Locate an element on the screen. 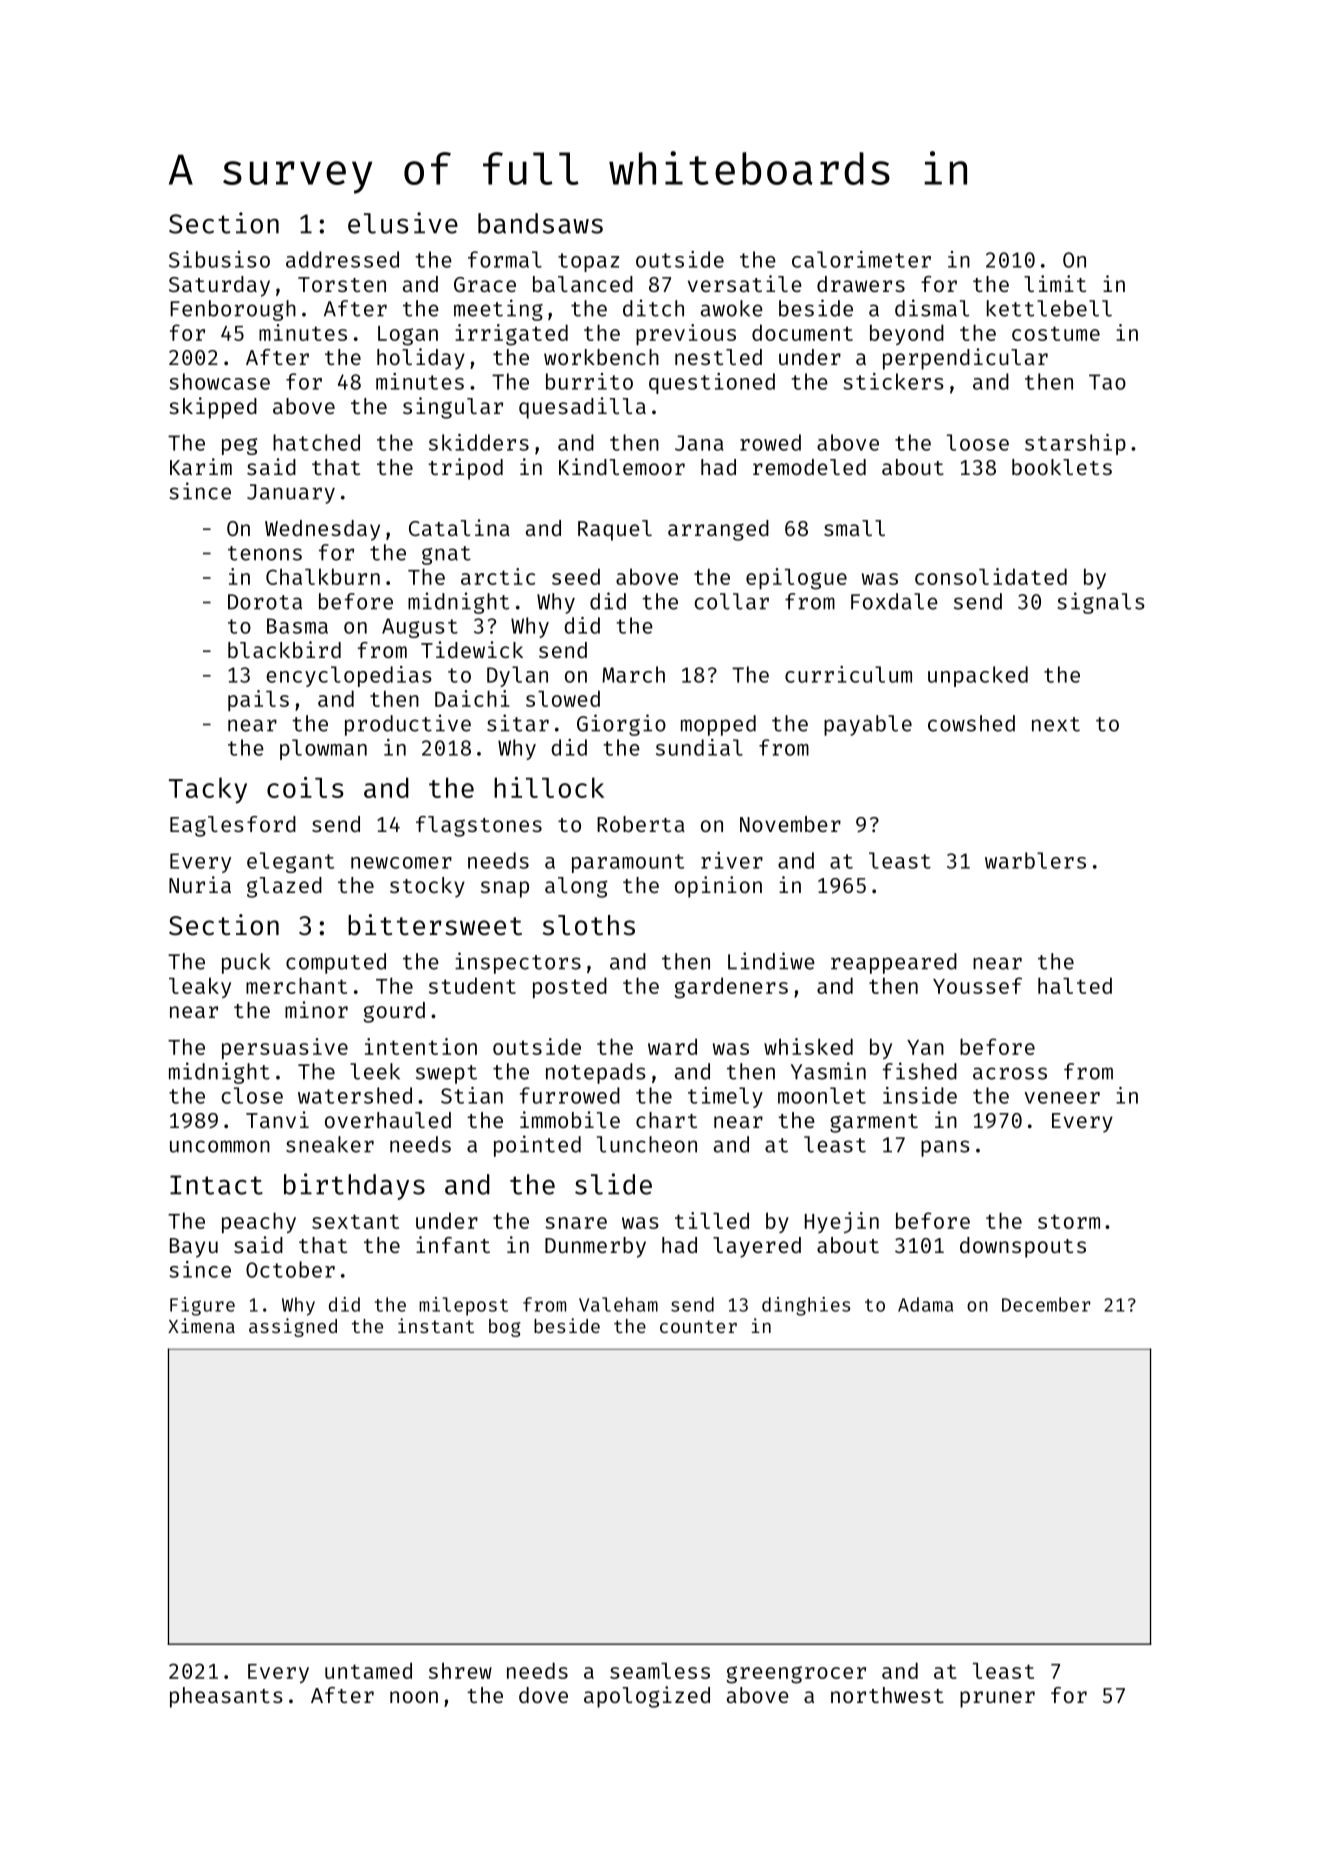 The width and height of the screenshot is (1319, 1865). seamless is located at coordinates (660, 1671).
